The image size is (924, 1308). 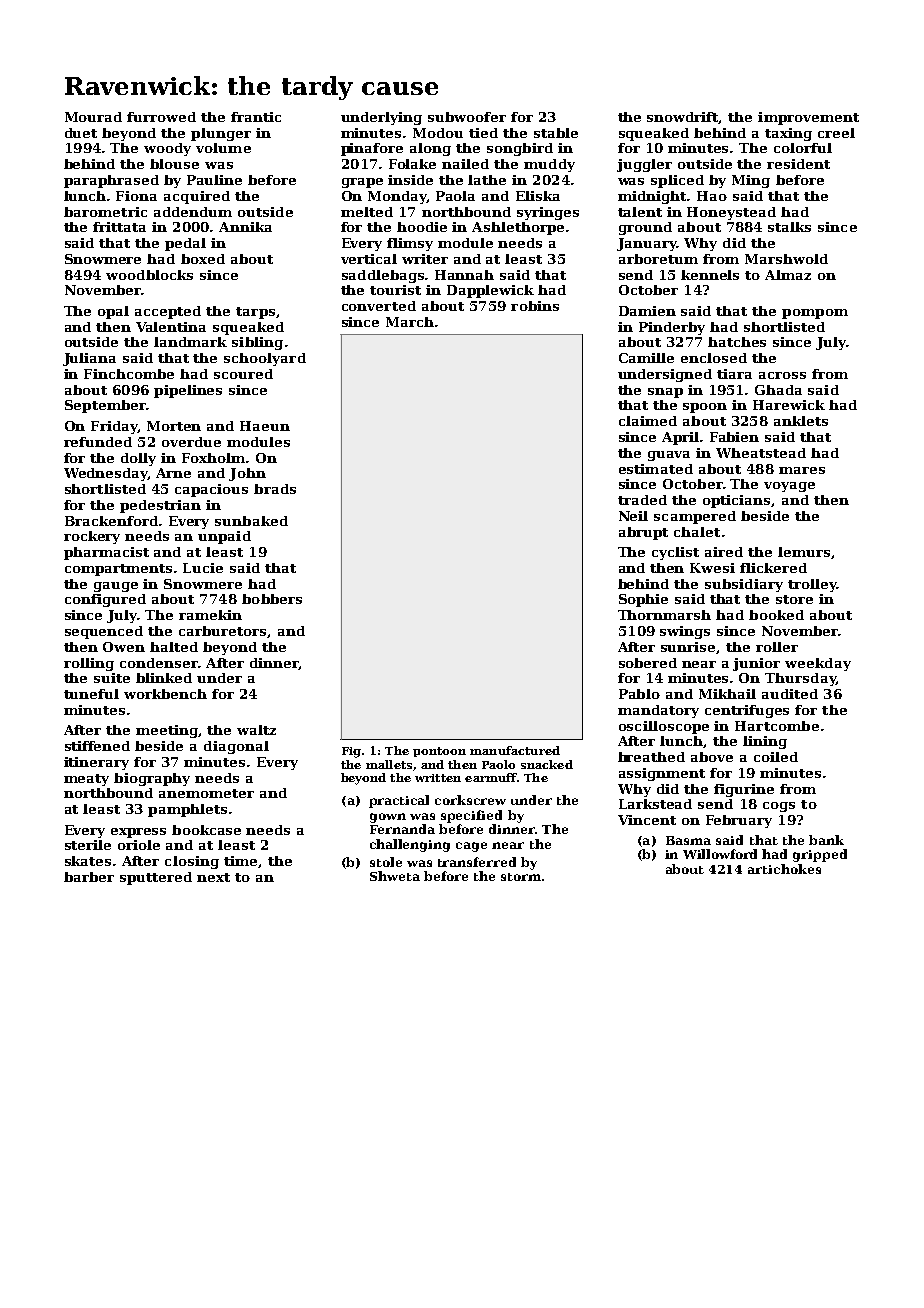 I want to click on Sophie, so click(x=643, y=600).
